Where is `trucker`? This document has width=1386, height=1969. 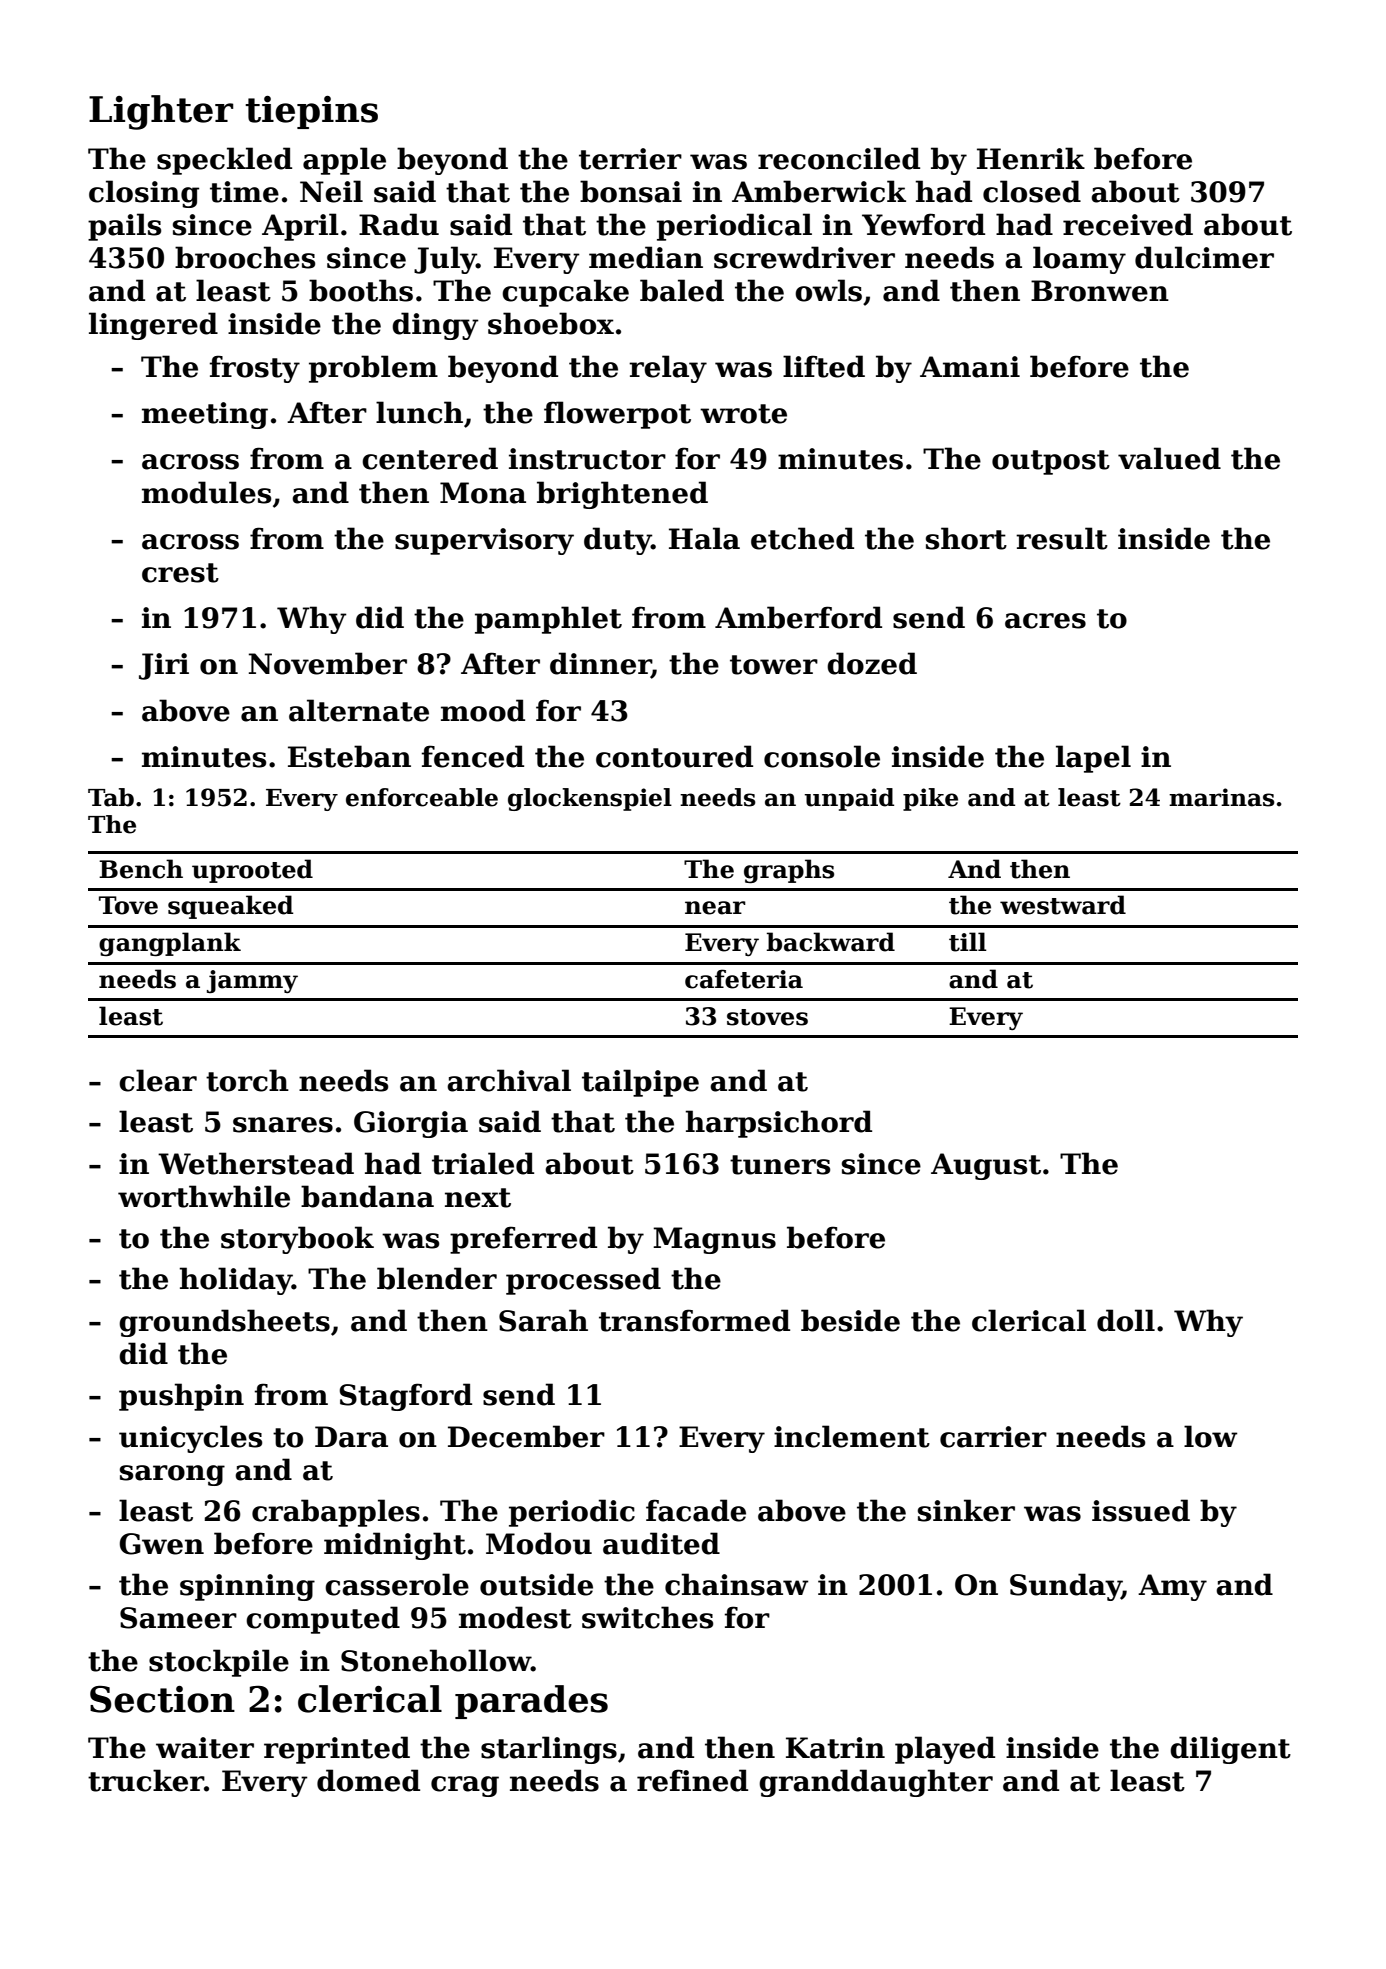 trucker is located at coordinates (146, 1780).
